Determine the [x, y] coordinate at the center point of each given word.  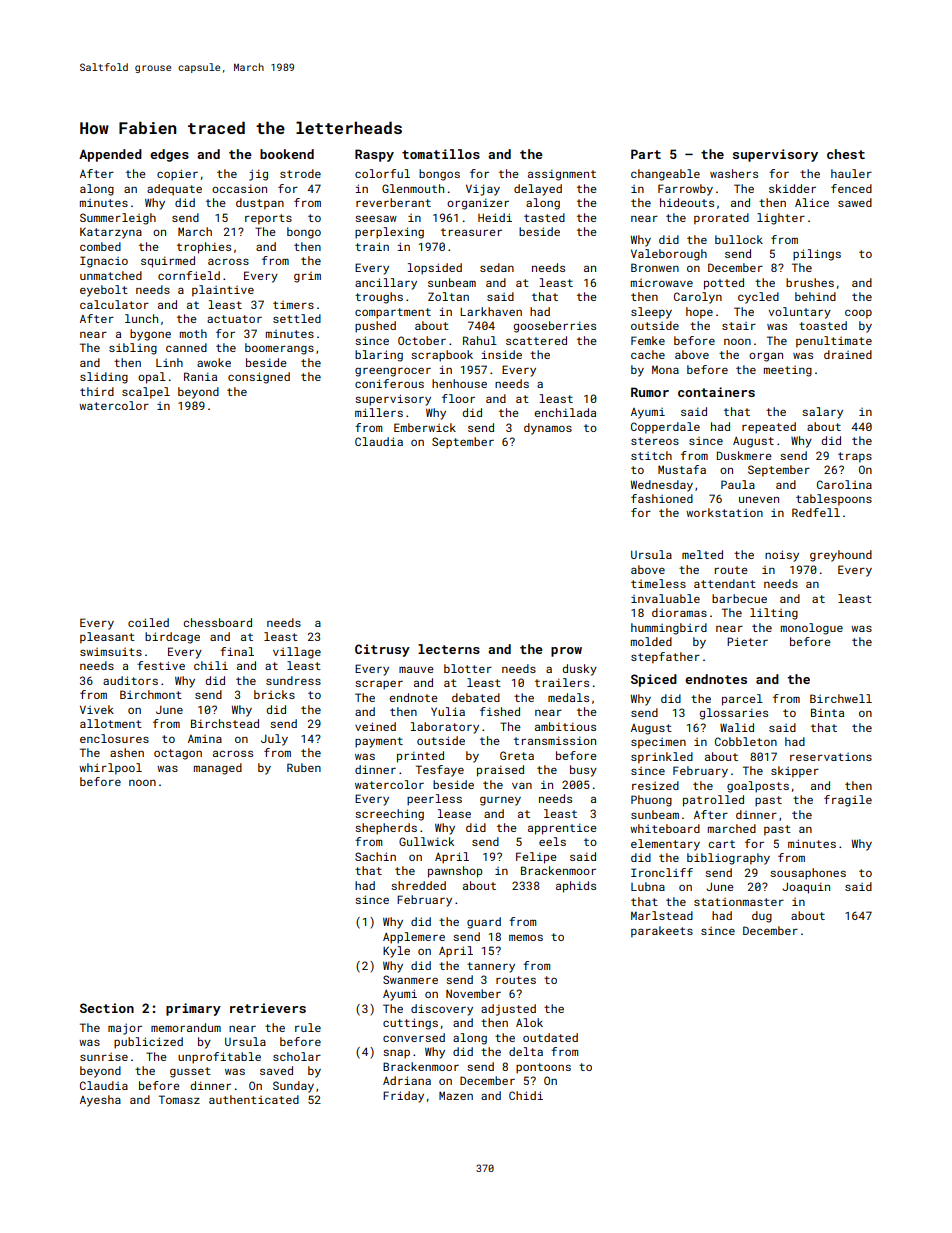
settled [297, 318]
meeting [788, 371]
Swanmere [410, 979]
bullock [739, 239]
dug [762, 917]
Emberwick [425, 427]
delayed [538, 190]
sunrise [104, 1057]
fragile [848, 801]
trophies [204, 248]
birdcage [172, 638]
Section [107, 1008]
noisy [782, 556]
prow [566, 652]
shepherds [386, 829]
